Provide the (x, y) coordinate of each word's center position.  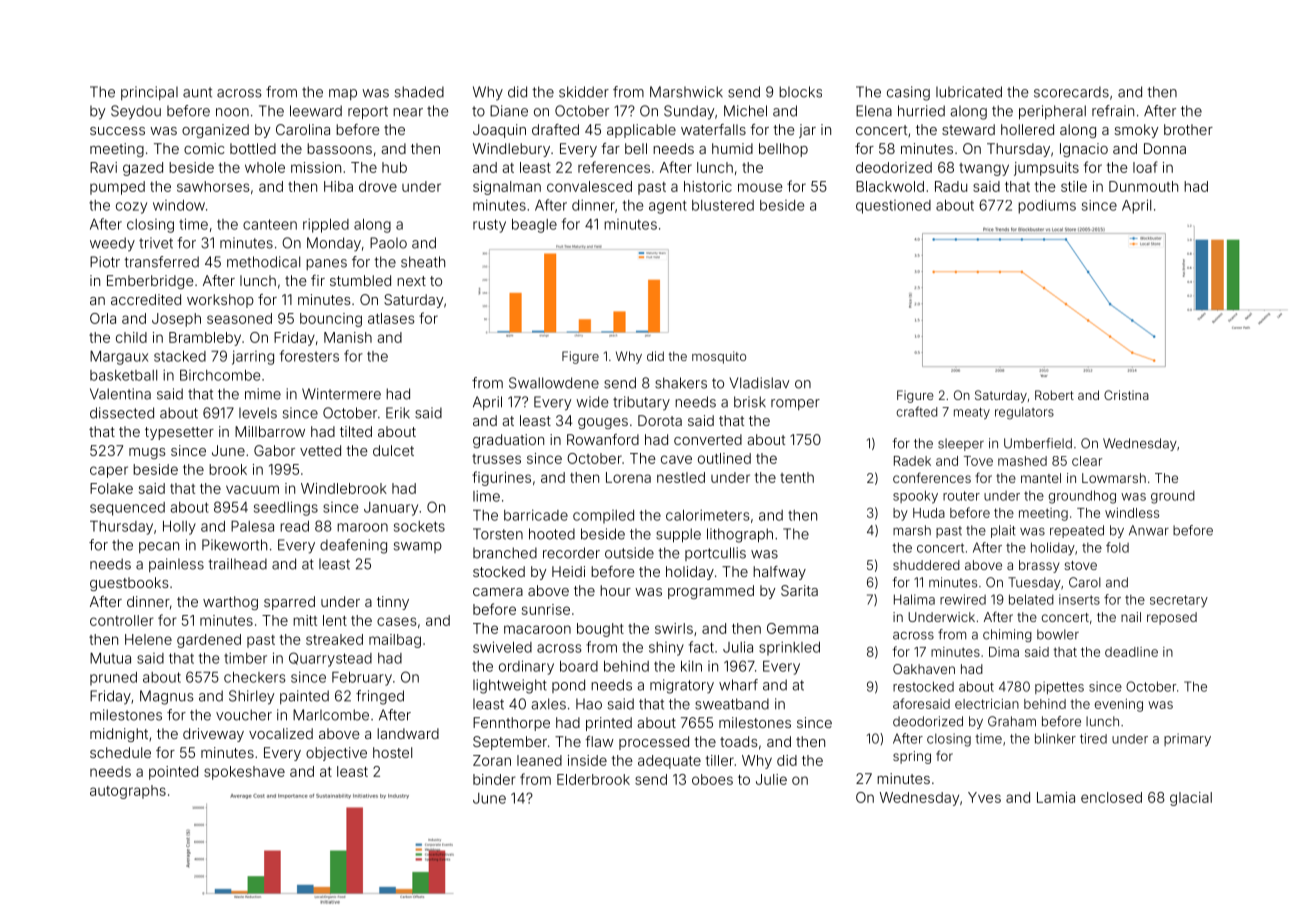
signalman (507, 188)
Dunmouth (1143, 186)
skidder (584, 92)
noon (232, 112)
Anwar (1149, 530)
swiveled (502, 647)
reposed (1172, 618)
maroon (362, 527)
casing (908, 93)
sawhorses (213, 186)
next (411, 281)
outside (629, 553)
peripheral (1052, 112)
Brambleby (205, 339)
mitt (305, 620)
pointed (173, 773)
